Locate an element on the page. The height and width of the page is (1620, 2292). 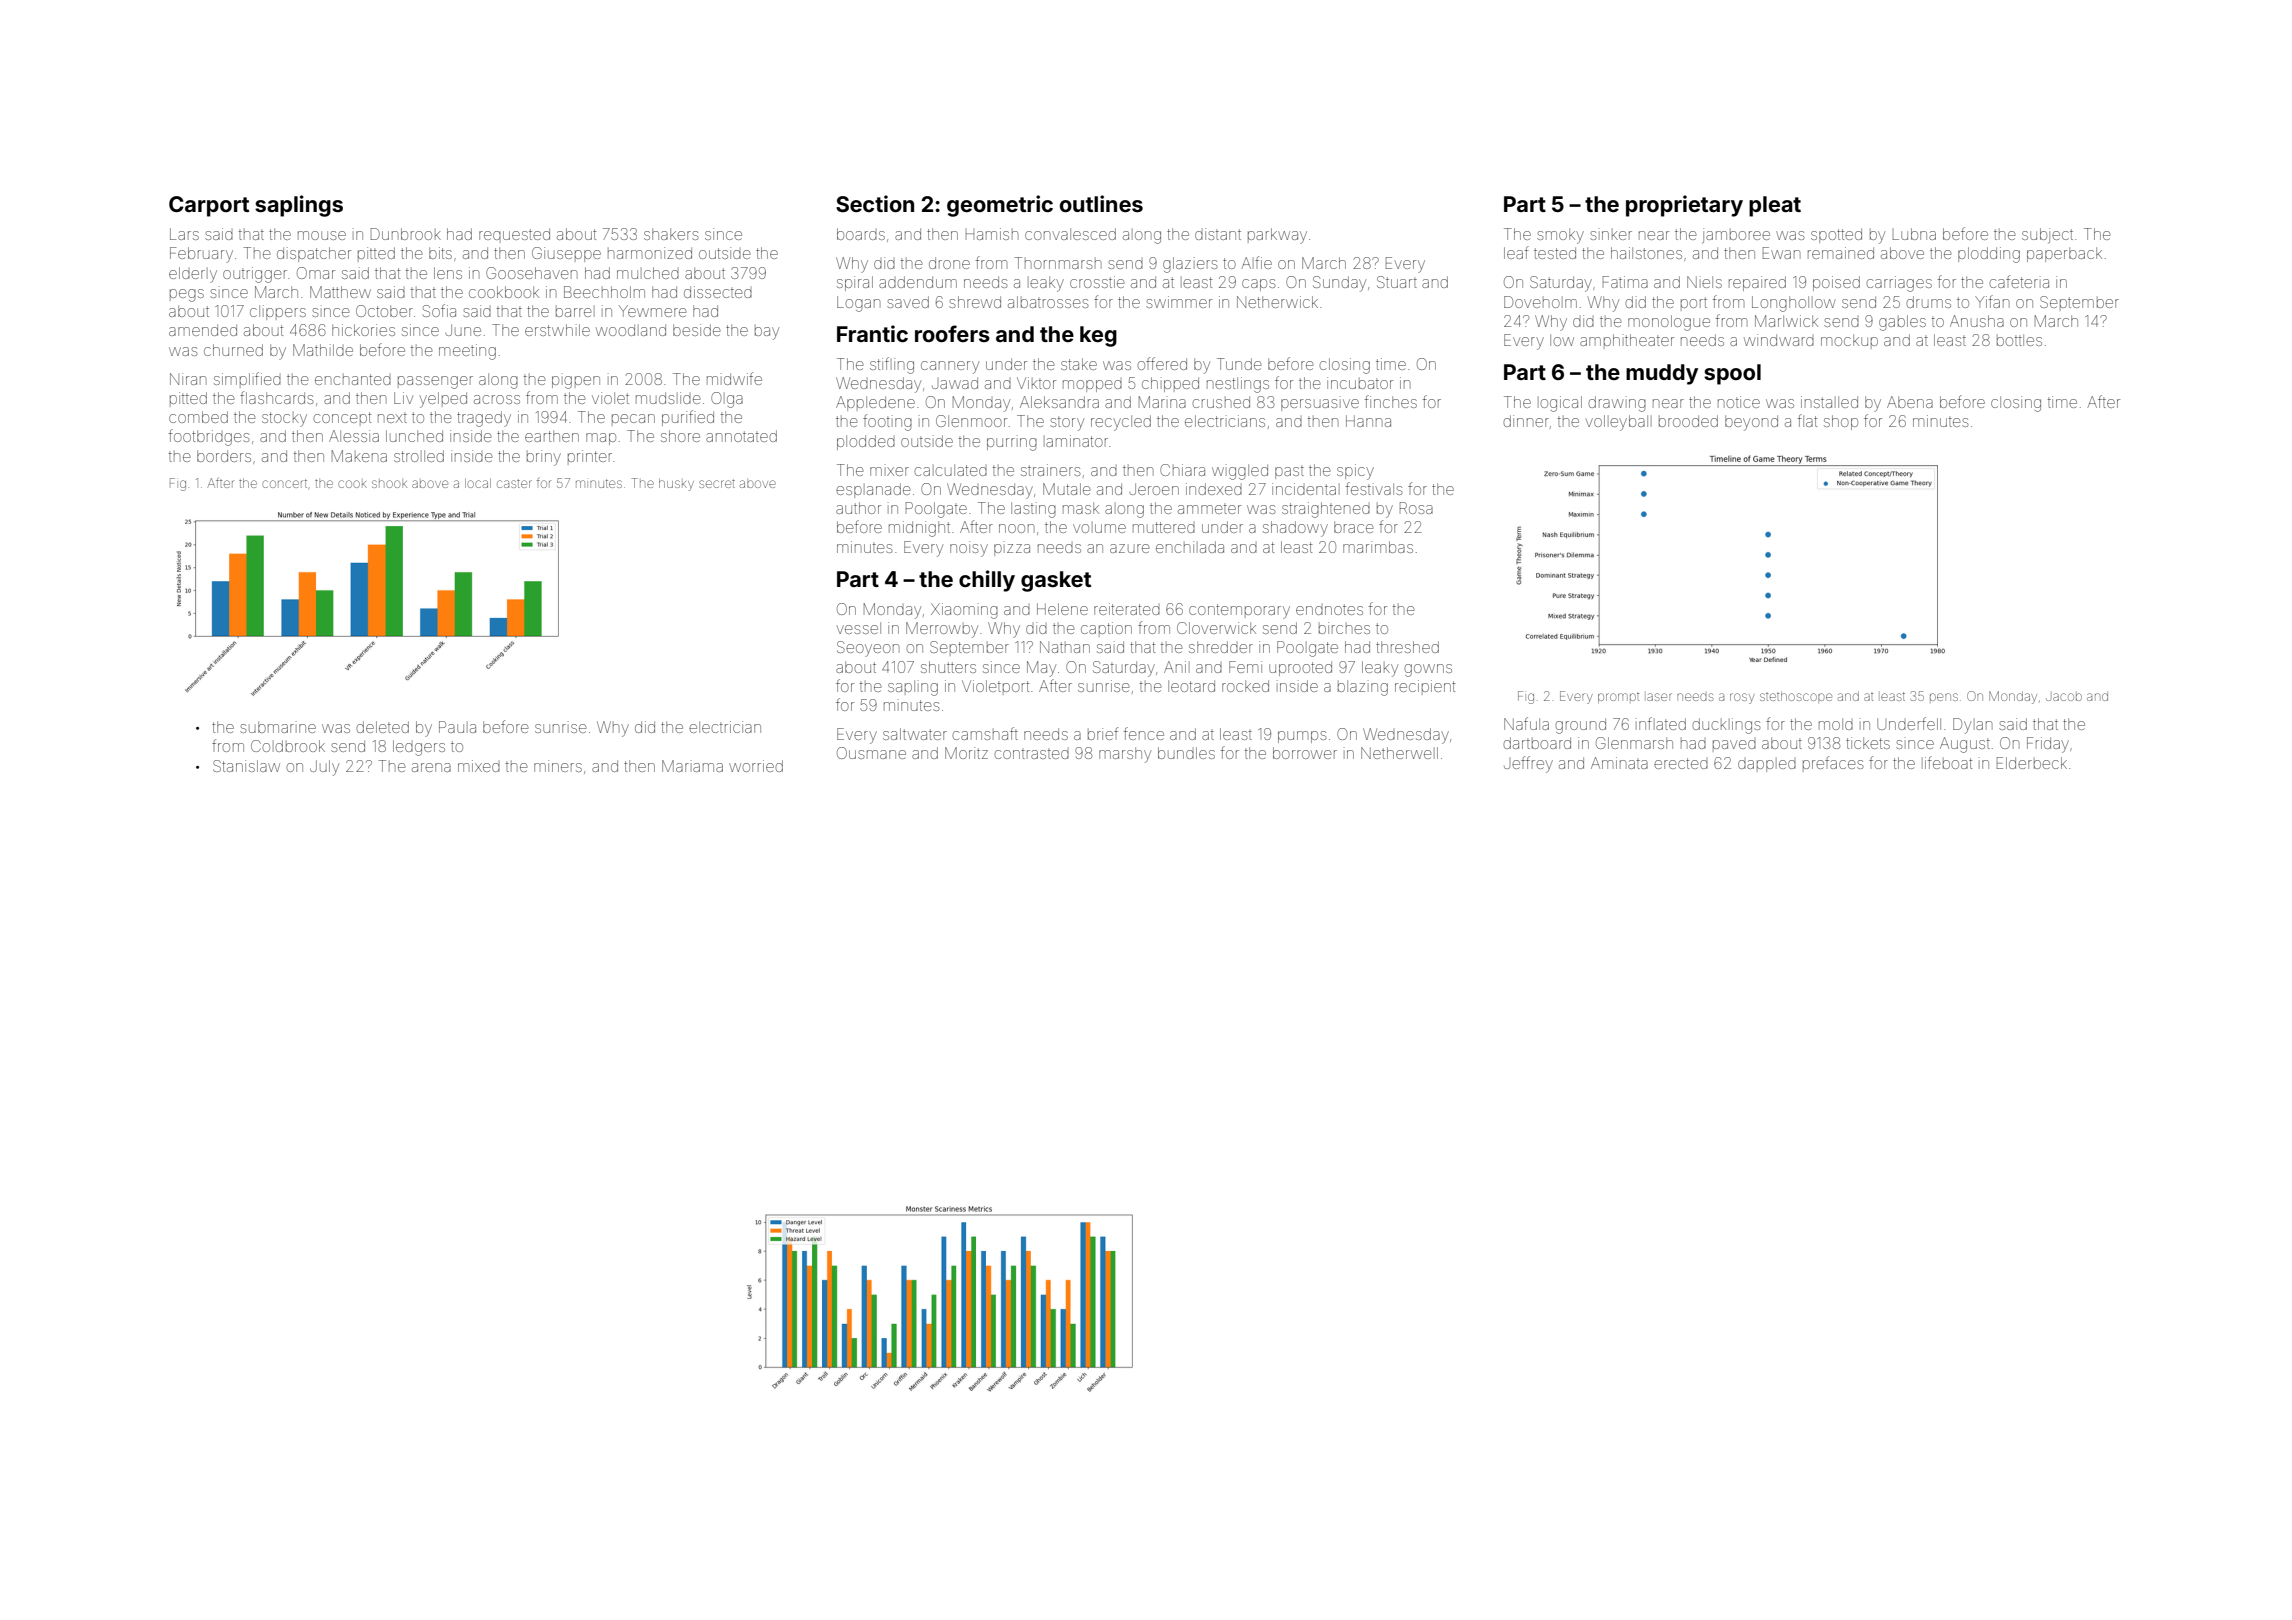
pleat is located at coordinates (1775, 206).
